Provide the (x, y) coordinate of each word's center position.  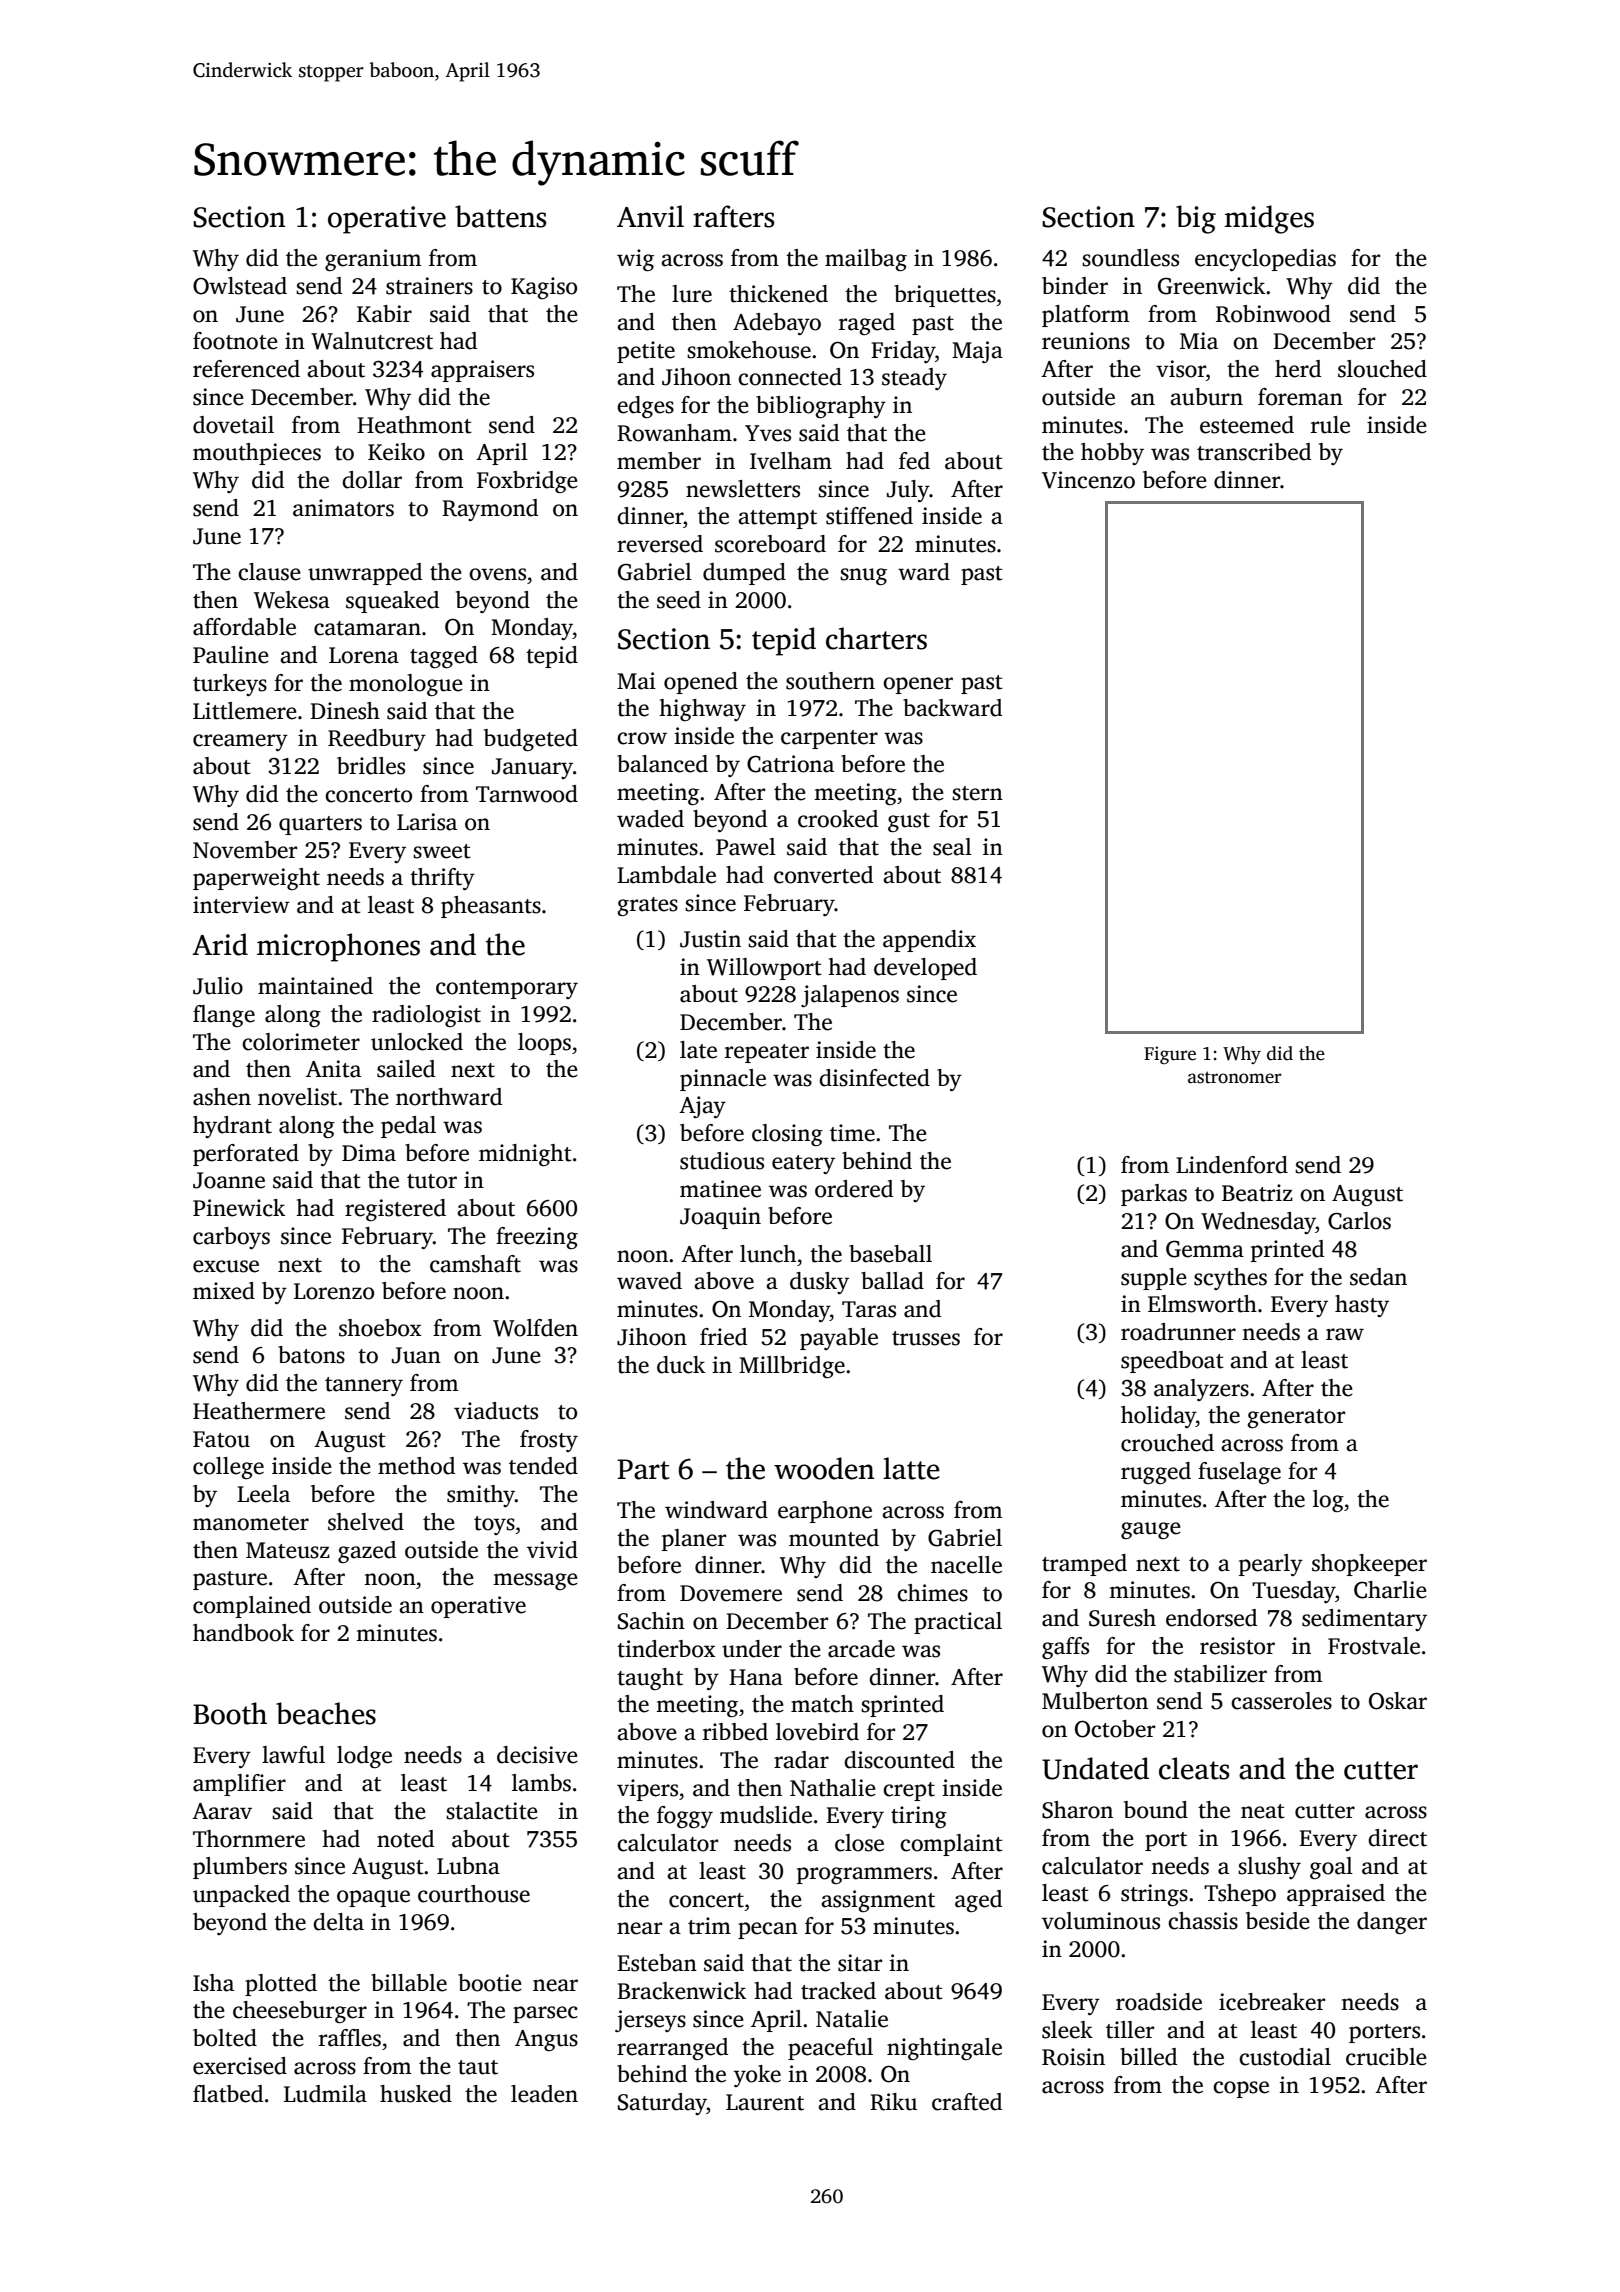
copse (1241, 2089)
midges (1269, 219)
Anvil (650, 216)
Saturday (662, 2104)
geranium (373, 260)
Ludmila (325, 2094)
